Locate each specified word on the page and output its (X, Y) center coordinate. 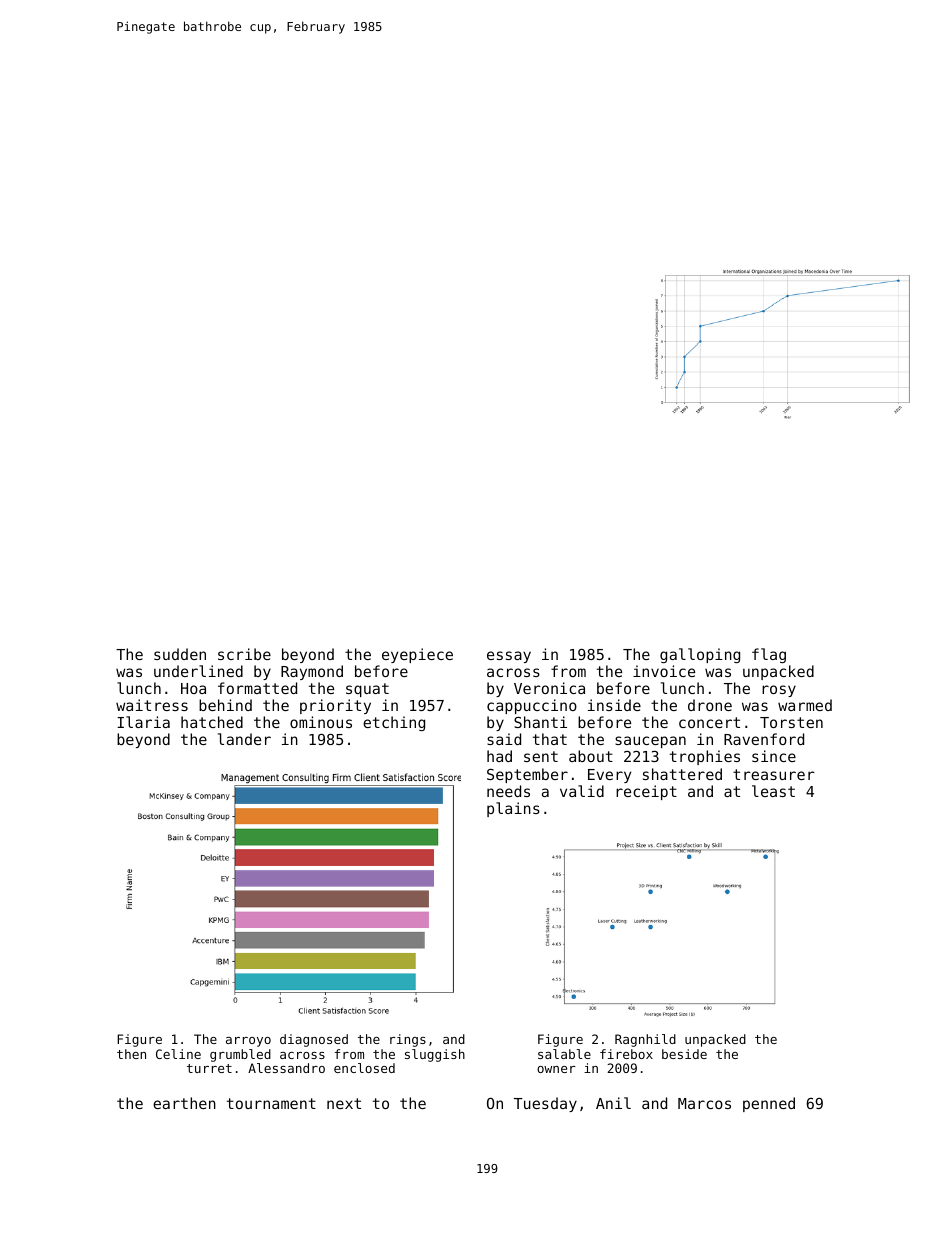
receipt (646, 792)
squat (367, 690)
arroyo (248, 1042)
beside (684, 1054)
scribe (244, 654)
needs (508, 791)
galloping (700, 655)
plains (513, 809)
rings (408, 1040)
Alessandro (286, 1068)
